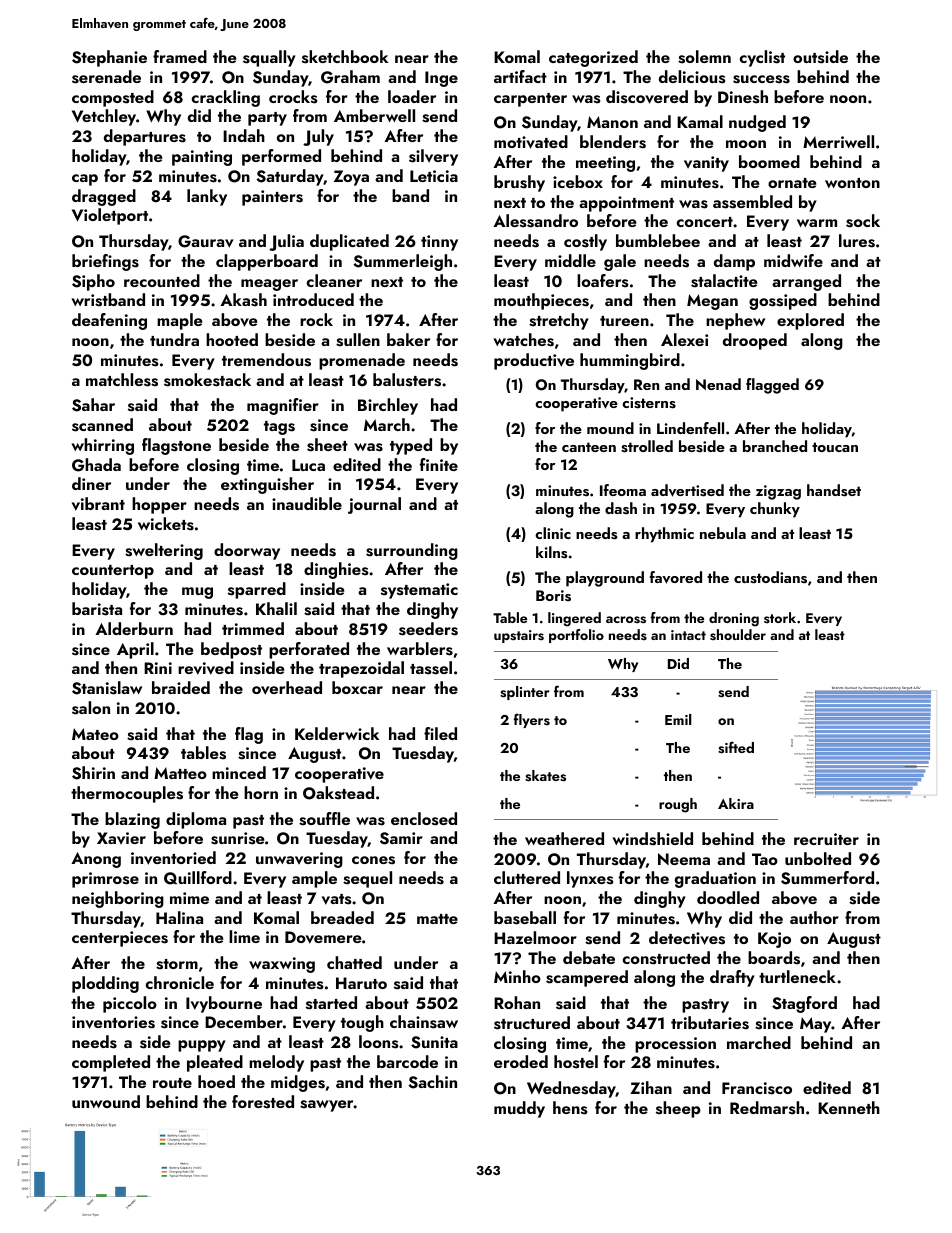 The width and height of the image is (952, 1233). I want to click on systematic, so click(419, 591).
